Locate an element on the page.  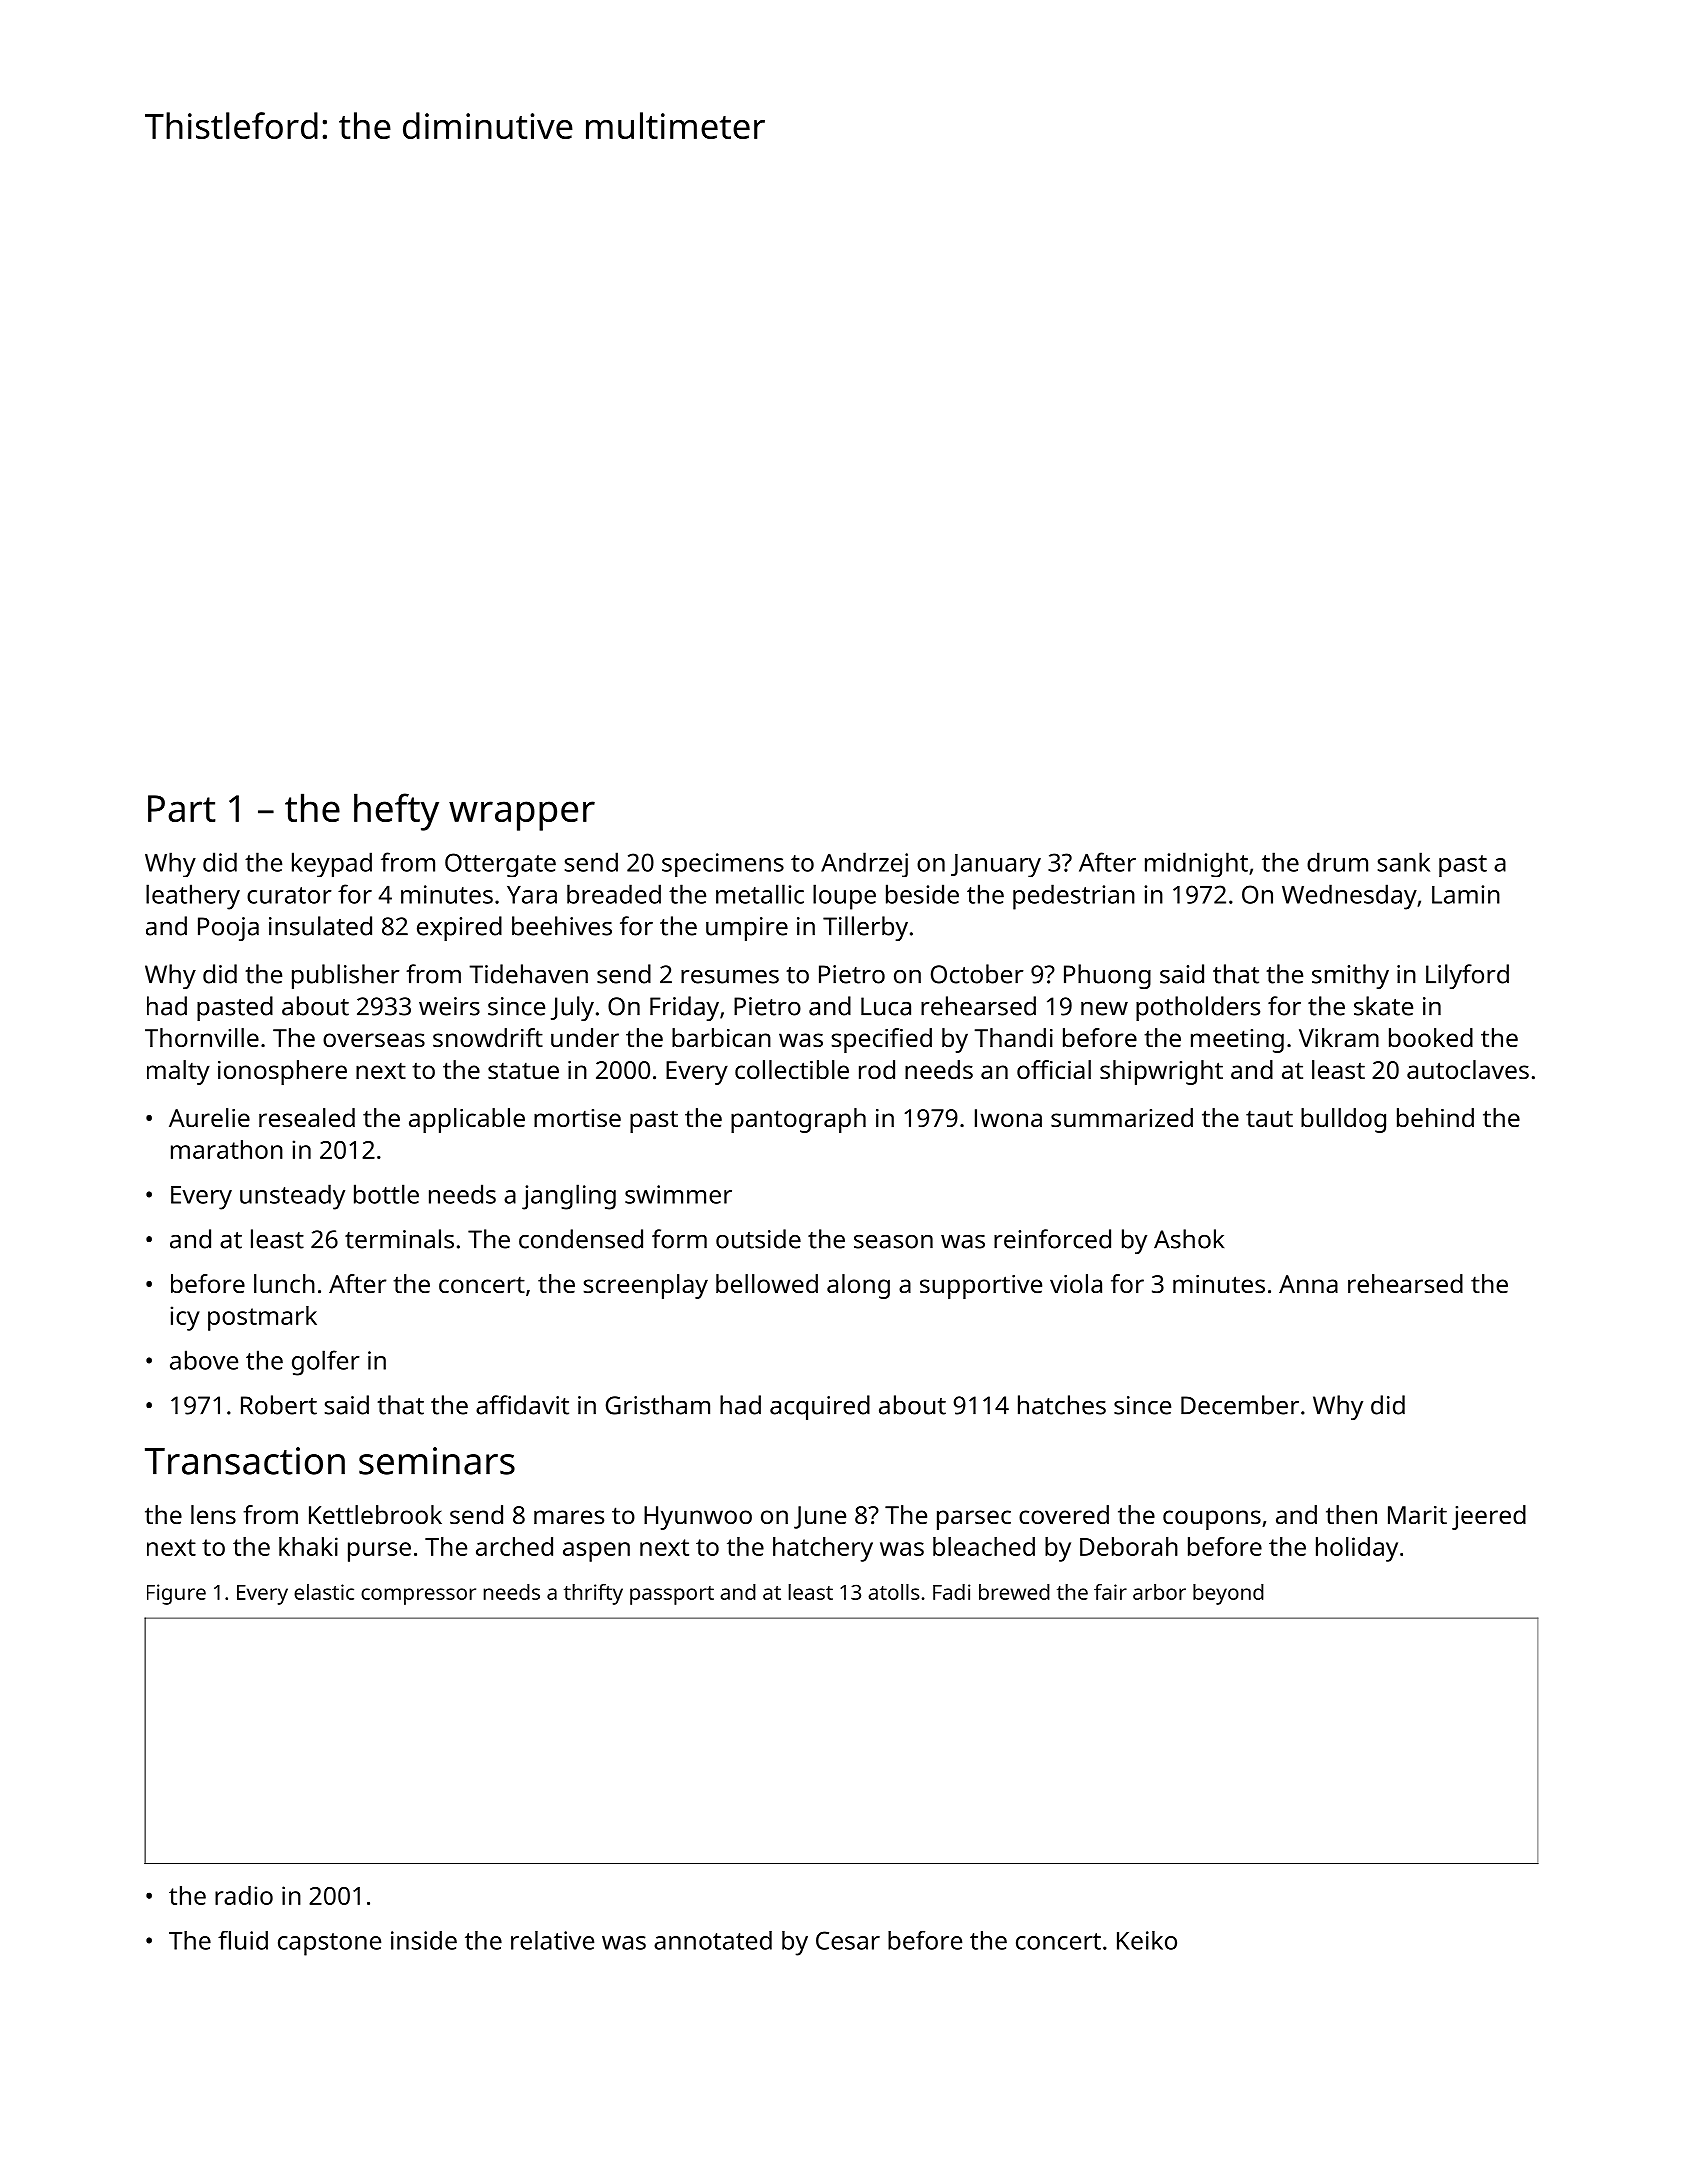
midnight is located at coordinates (1196, 864).
